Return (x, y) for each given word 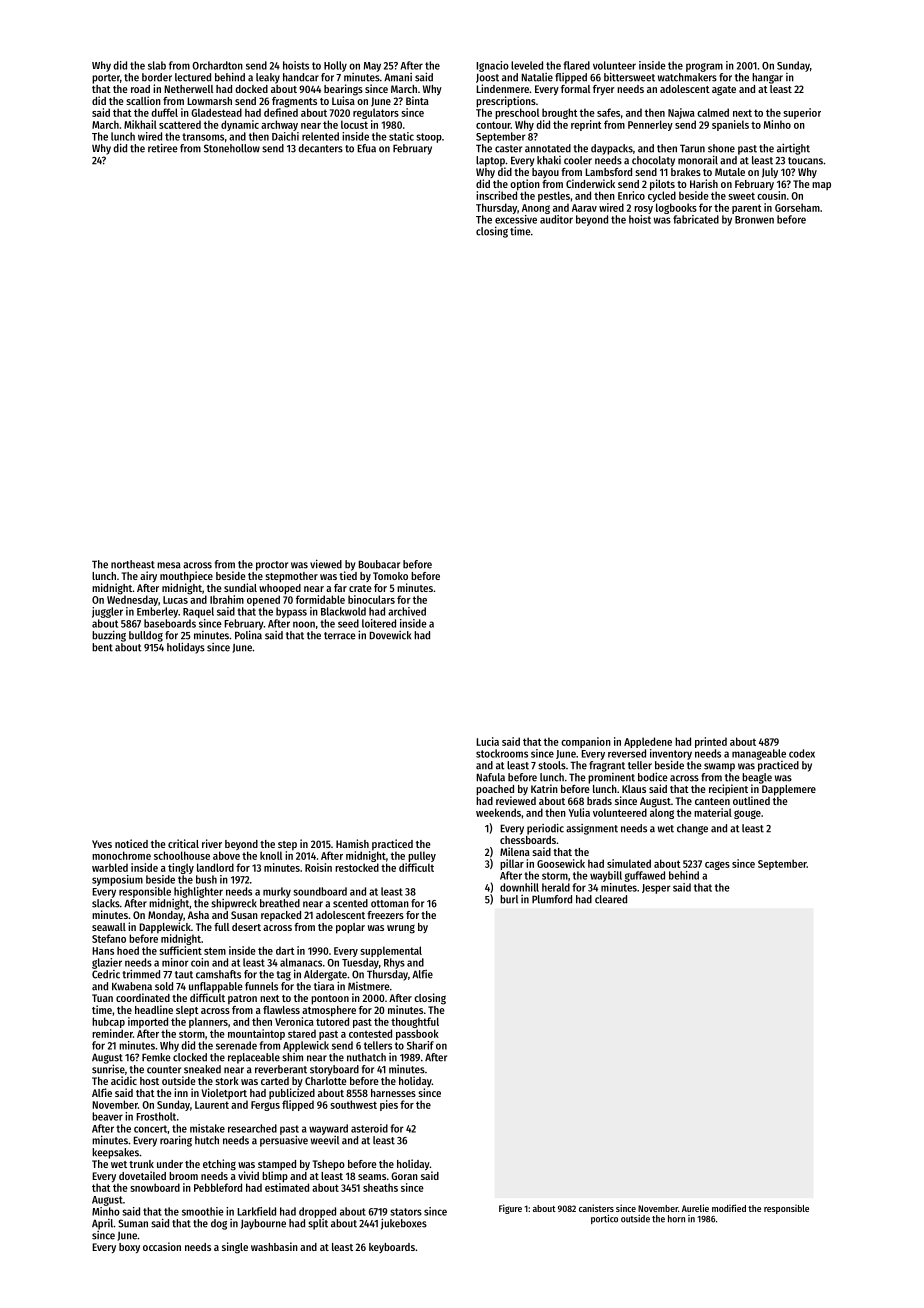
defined (281, 112)
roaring (176, 1141)
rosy (643, 210)
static (401, 136)
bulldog (146, 636)
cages (717, 865)
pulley (422, 856)
